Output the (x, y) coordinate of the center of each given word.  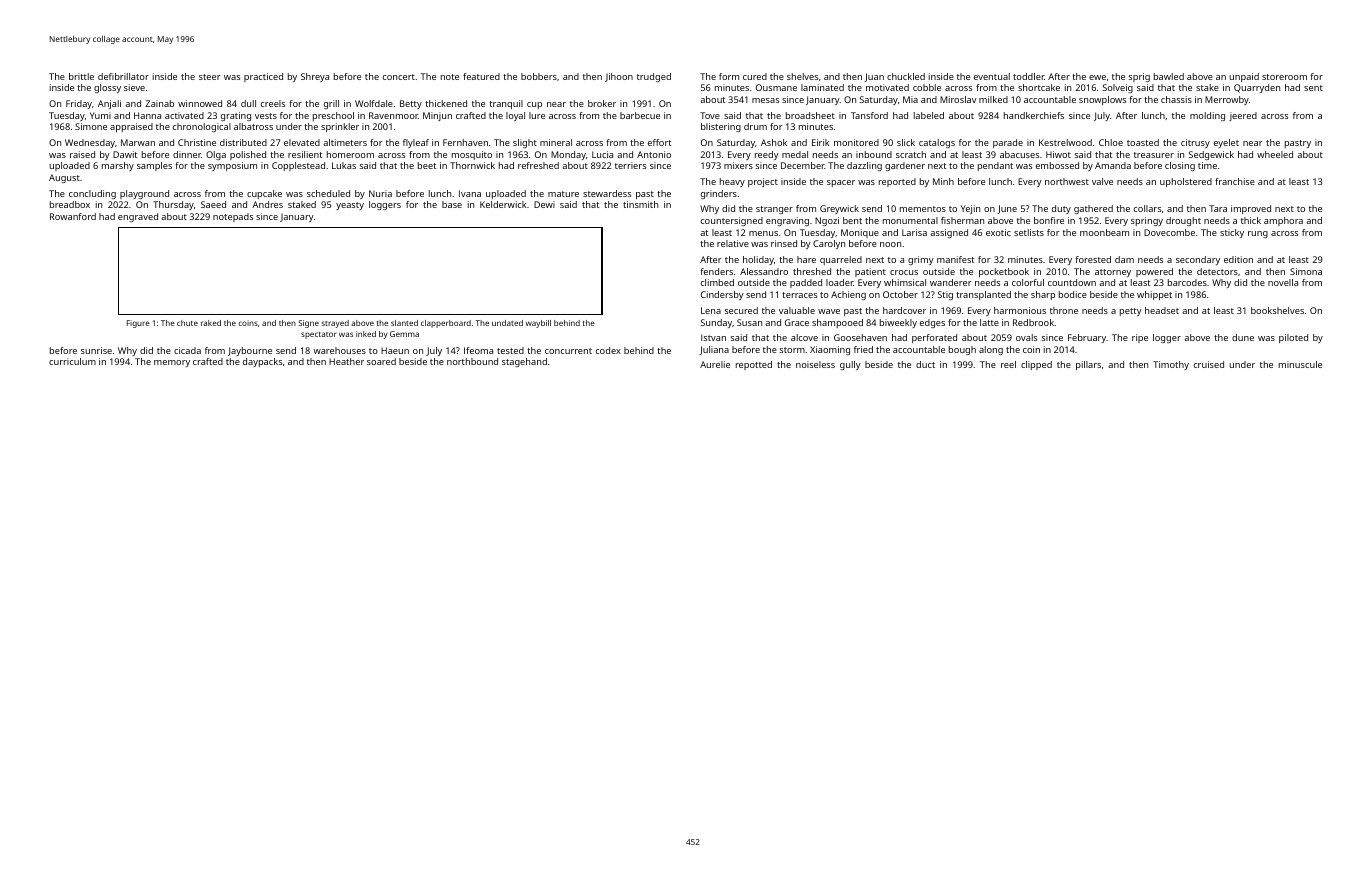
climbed (717, 282)
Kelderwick (503, 204)
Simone (91, 126)
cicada (187, 350)
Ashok (774, 142)
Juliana (714, 350)
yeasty (350, 206)
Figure (138, 324)
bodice (1073, 294)
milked (993, 99)
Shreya (315, 77)
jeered (1243, 116)
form (729, 76)
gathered (1093, 209)
